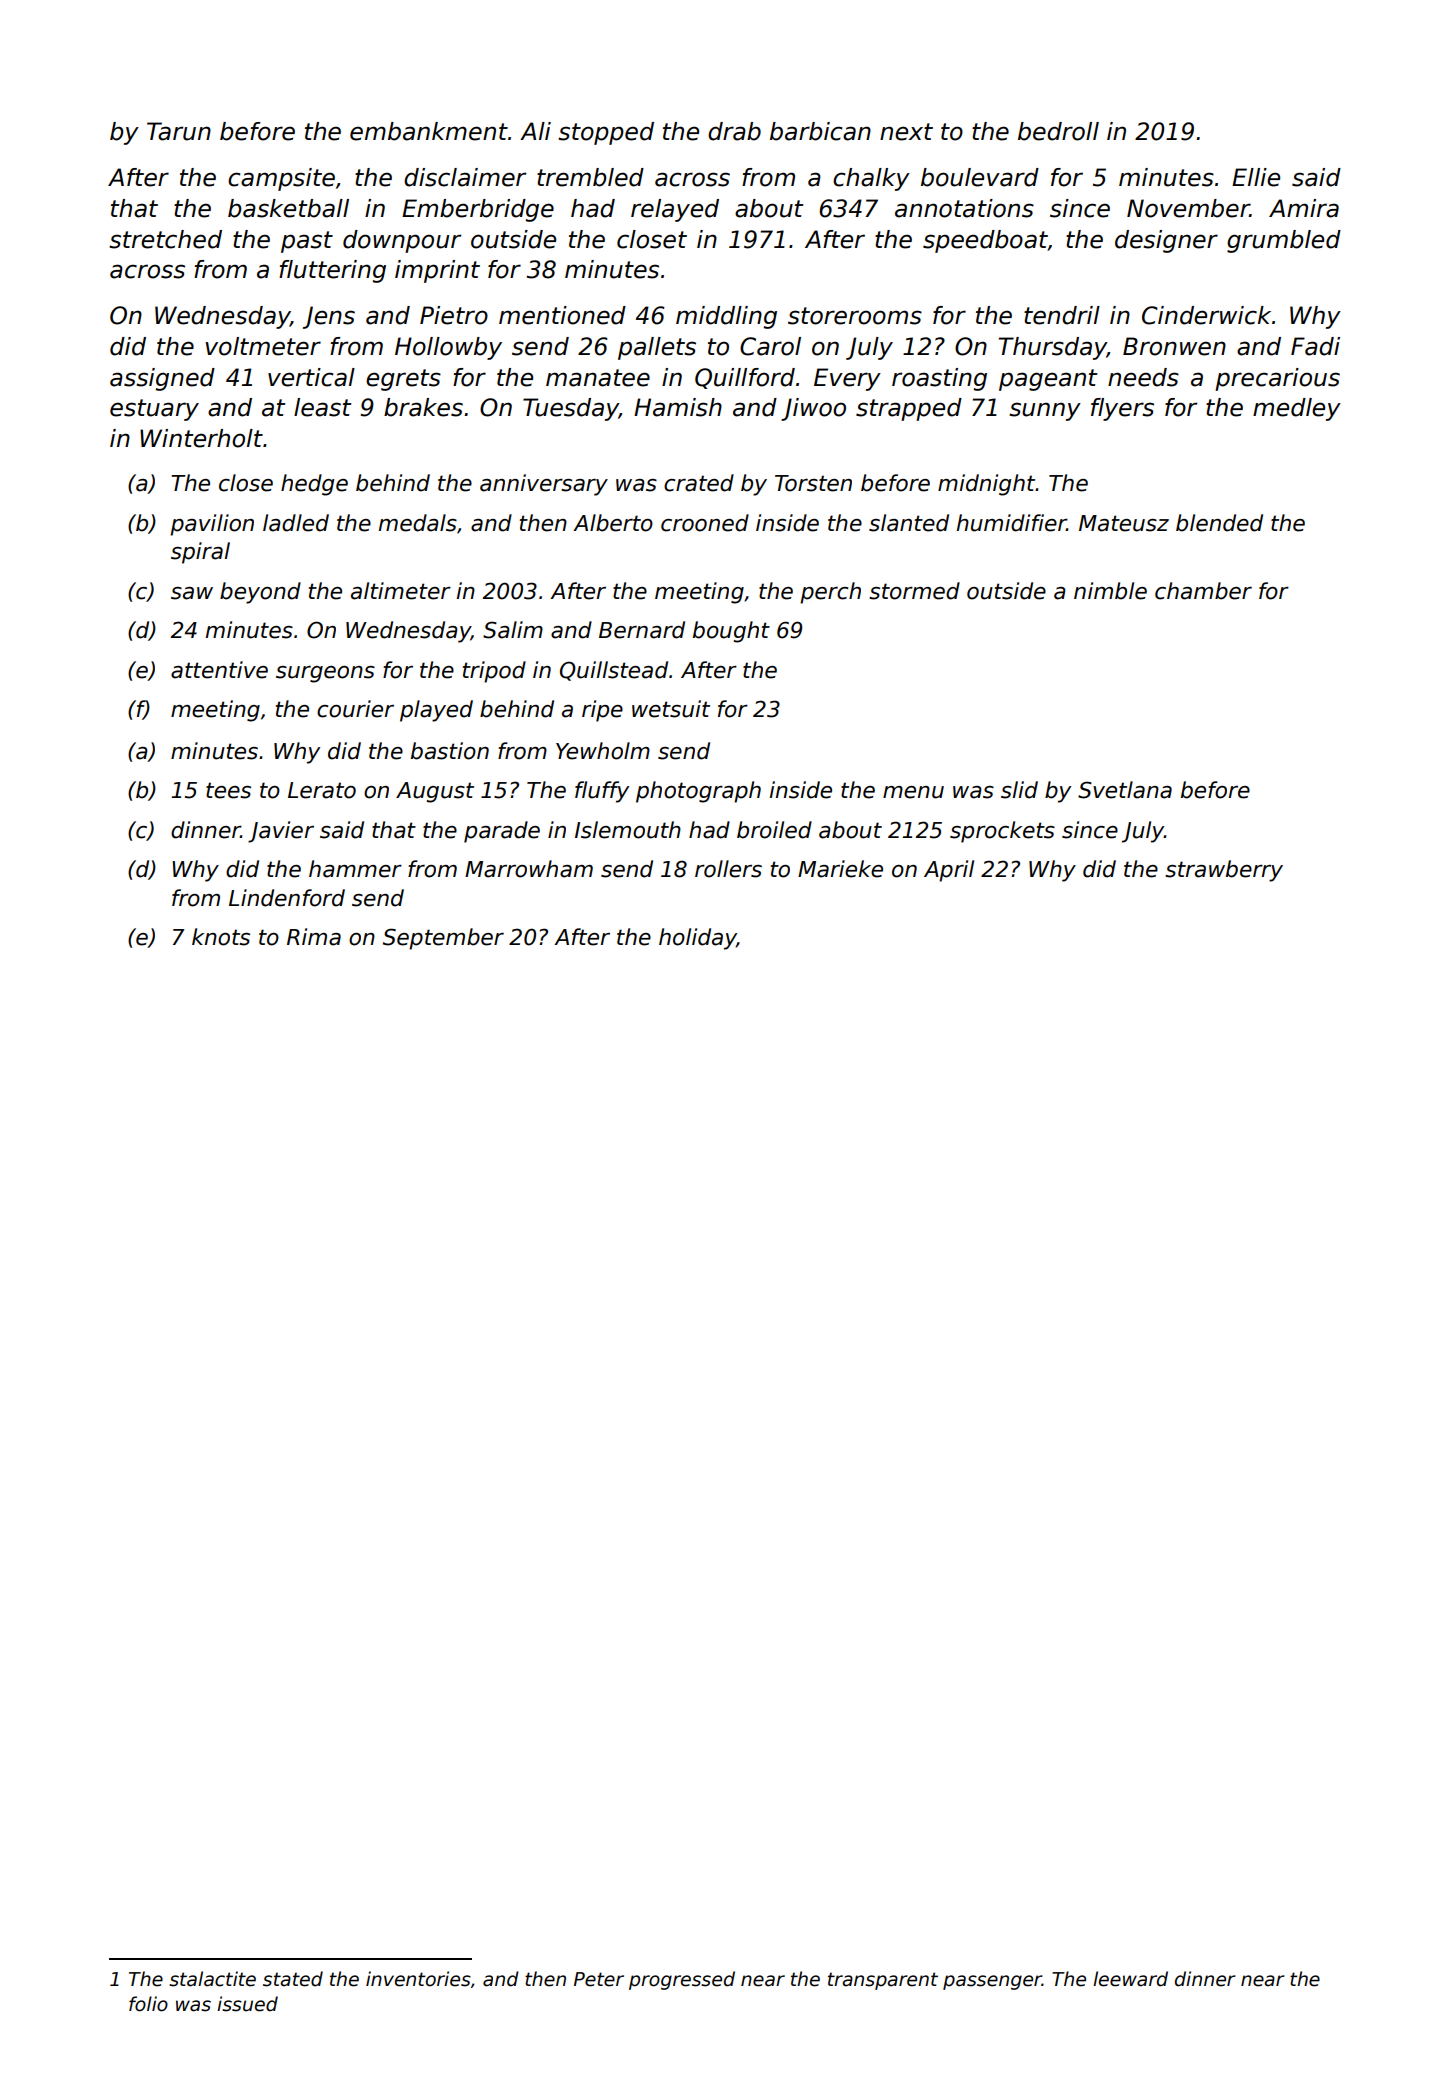 This page has width=1450, height=2100. What do you see at coordinates (698, 939) in the page?
I see `holiday` at bounding box center [698, 939].
